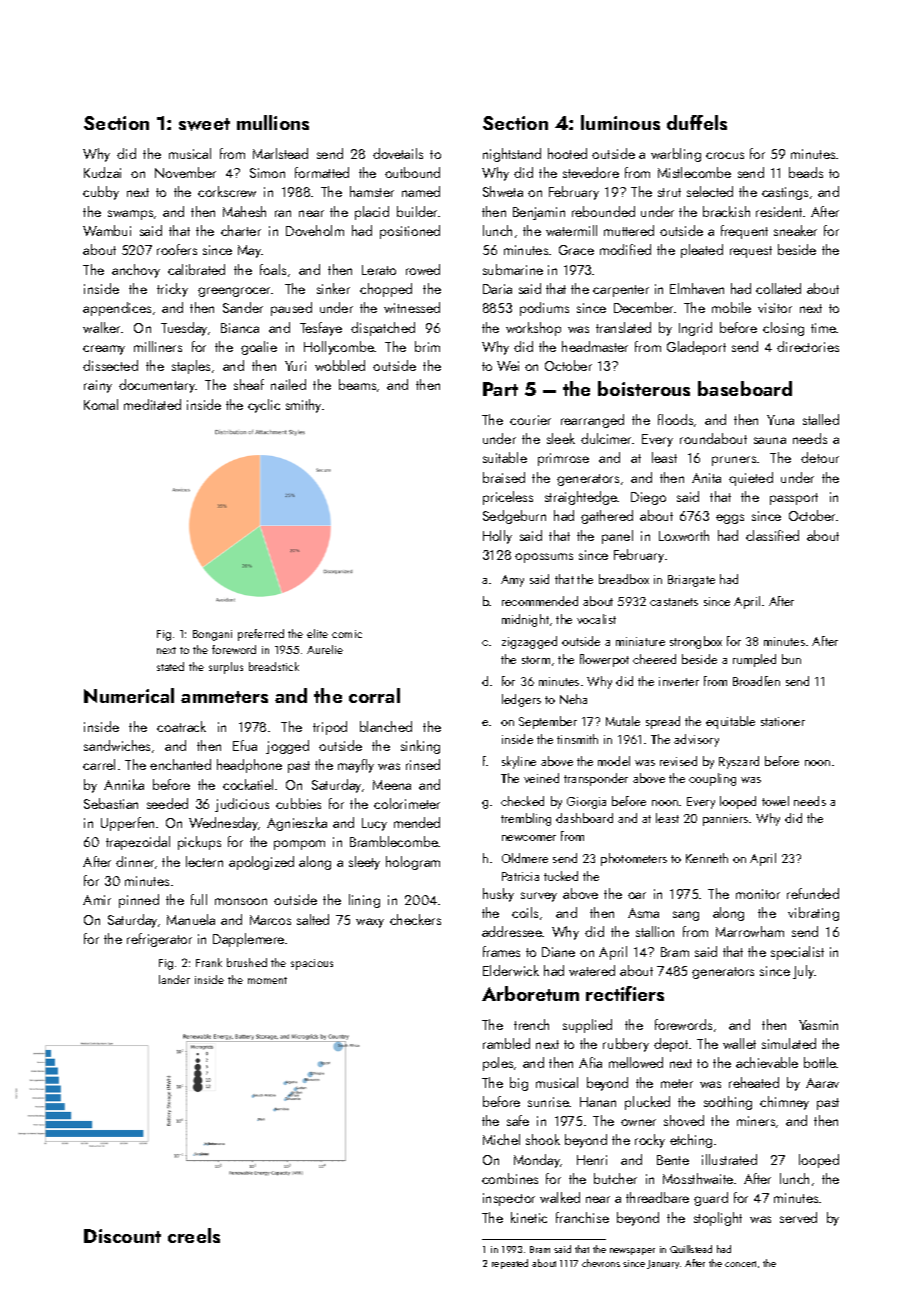 The image size is (924, 1308). What do you see at coordinates (508, 366) in the image?
I see `Wei` at bounding box center [508, 366].
